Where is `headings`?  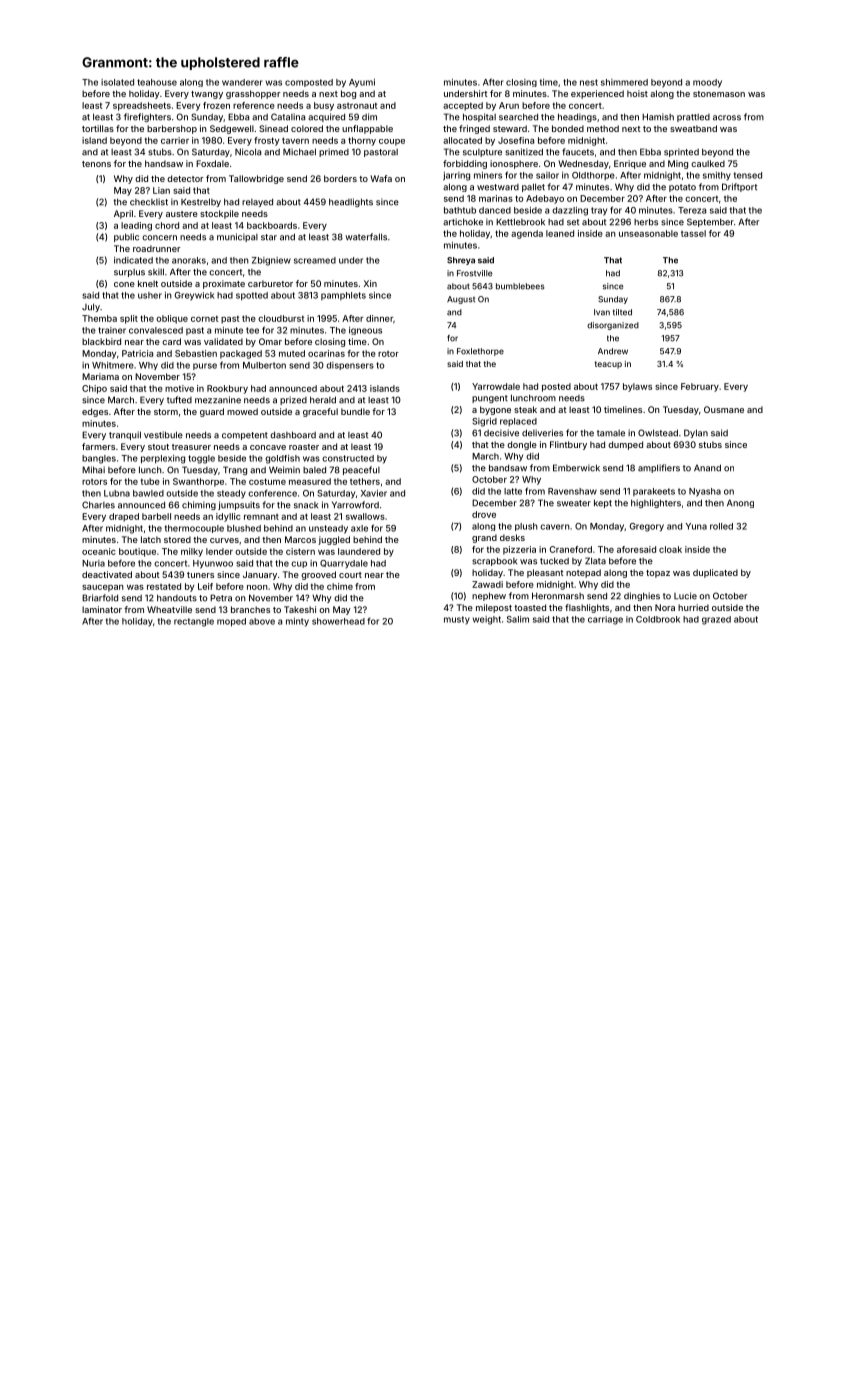 headings is located at coordinates (577, 117).
